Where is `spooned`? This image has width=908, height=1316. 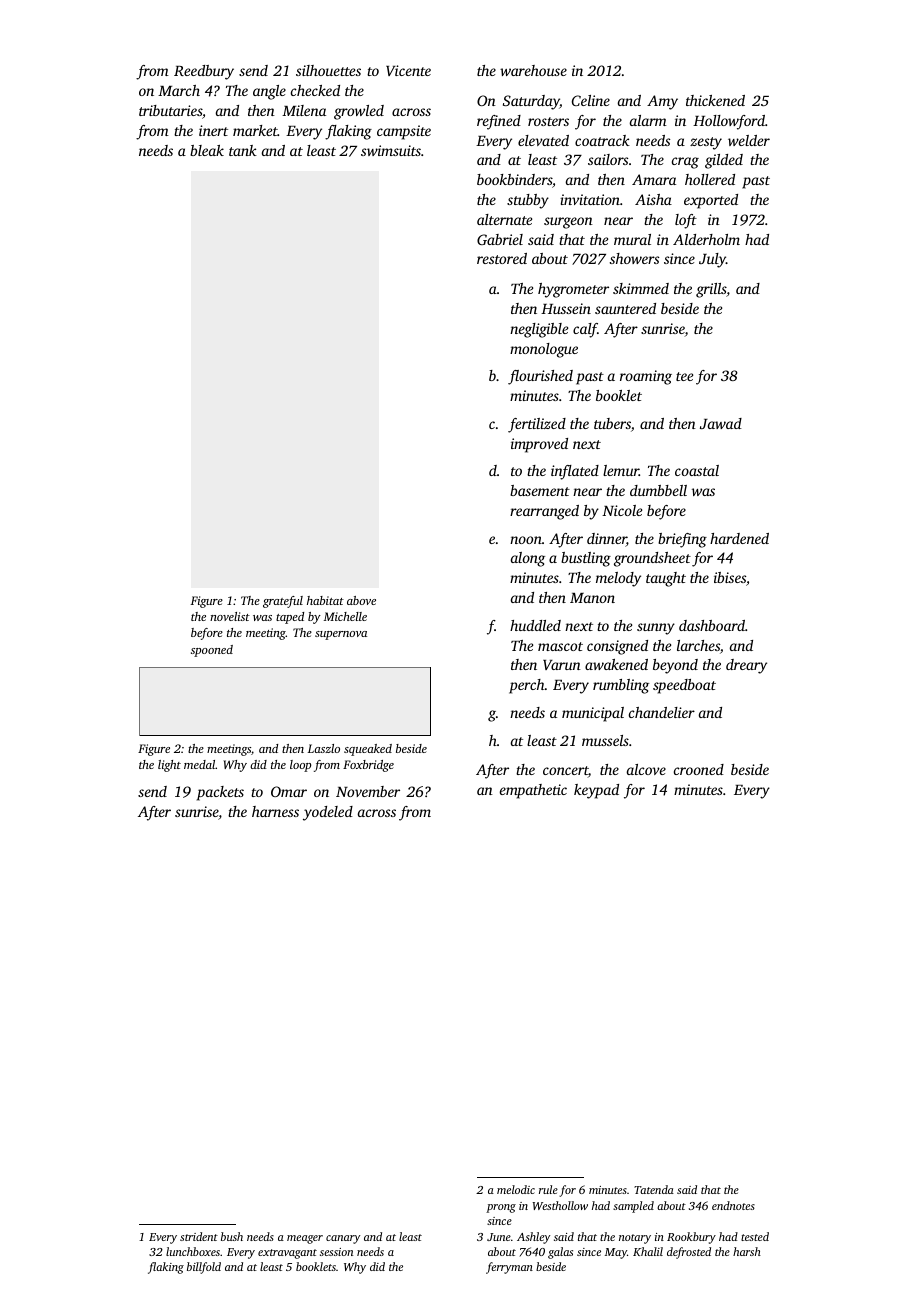 spooned is located at coordinates (212, 651).
